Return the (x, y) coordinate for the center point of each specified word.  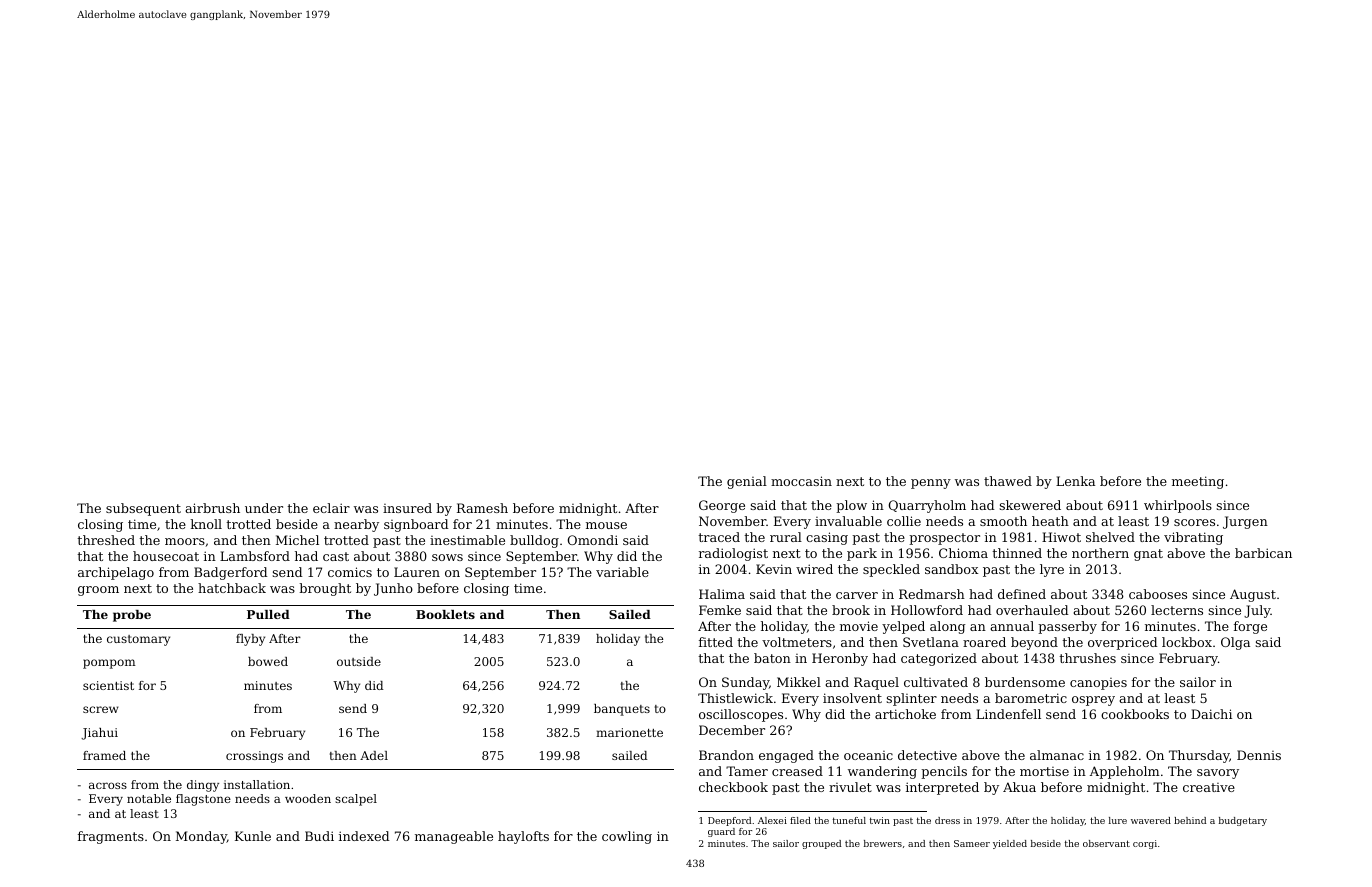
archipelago (116, 573)
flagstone (203, 800)
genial (747, 482)
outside (359, 661)
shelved (1110, 537)
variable (622, 572)
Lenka (1075, 481)
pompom (109, 664)
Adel (374, 755)
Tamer (747, 771)
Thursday (1199, 756)
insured (407, 508)
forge (1250, 627)
